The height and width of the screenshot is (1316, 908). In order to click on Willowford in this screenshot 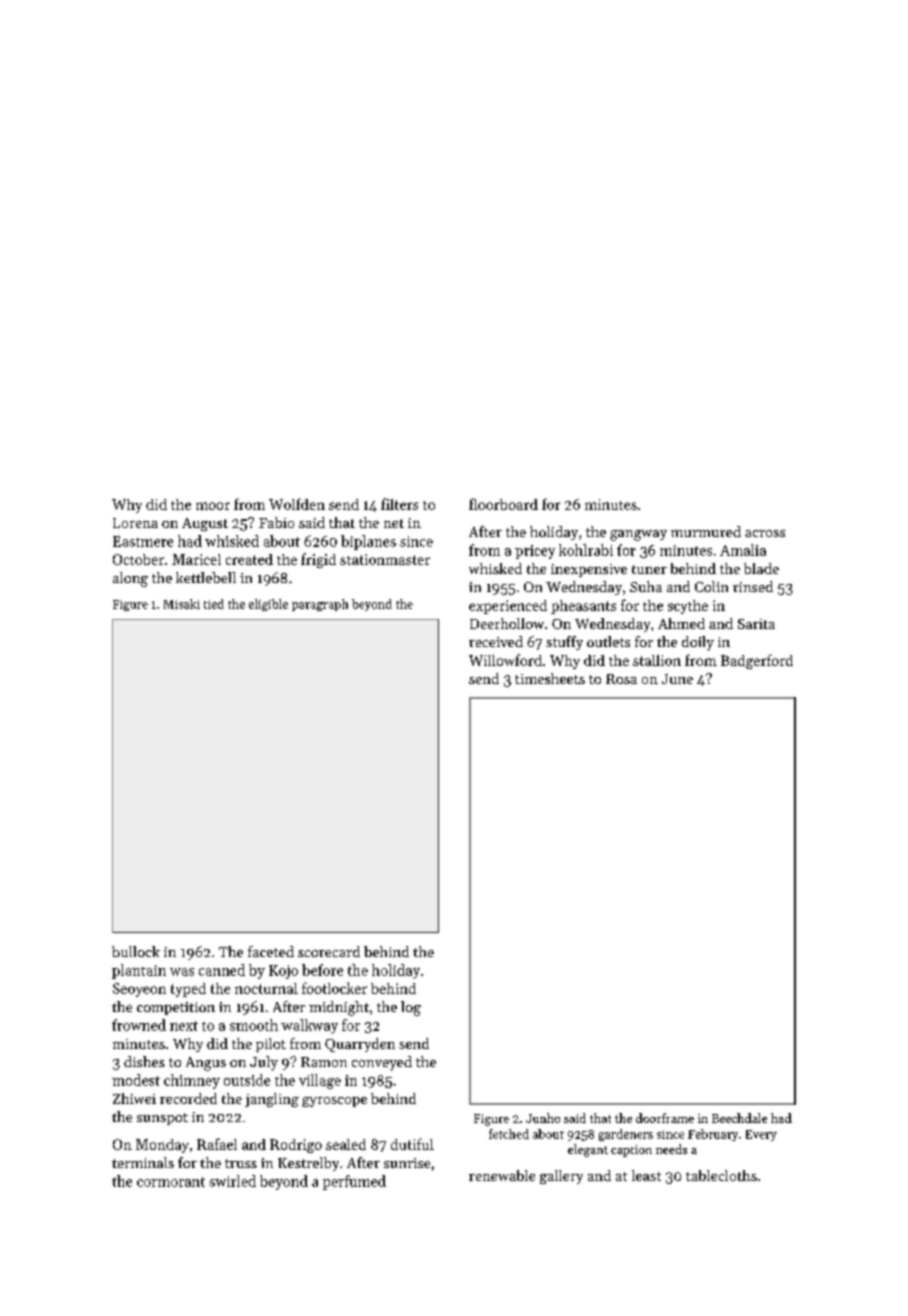, I will do `click(505, 660)`.
